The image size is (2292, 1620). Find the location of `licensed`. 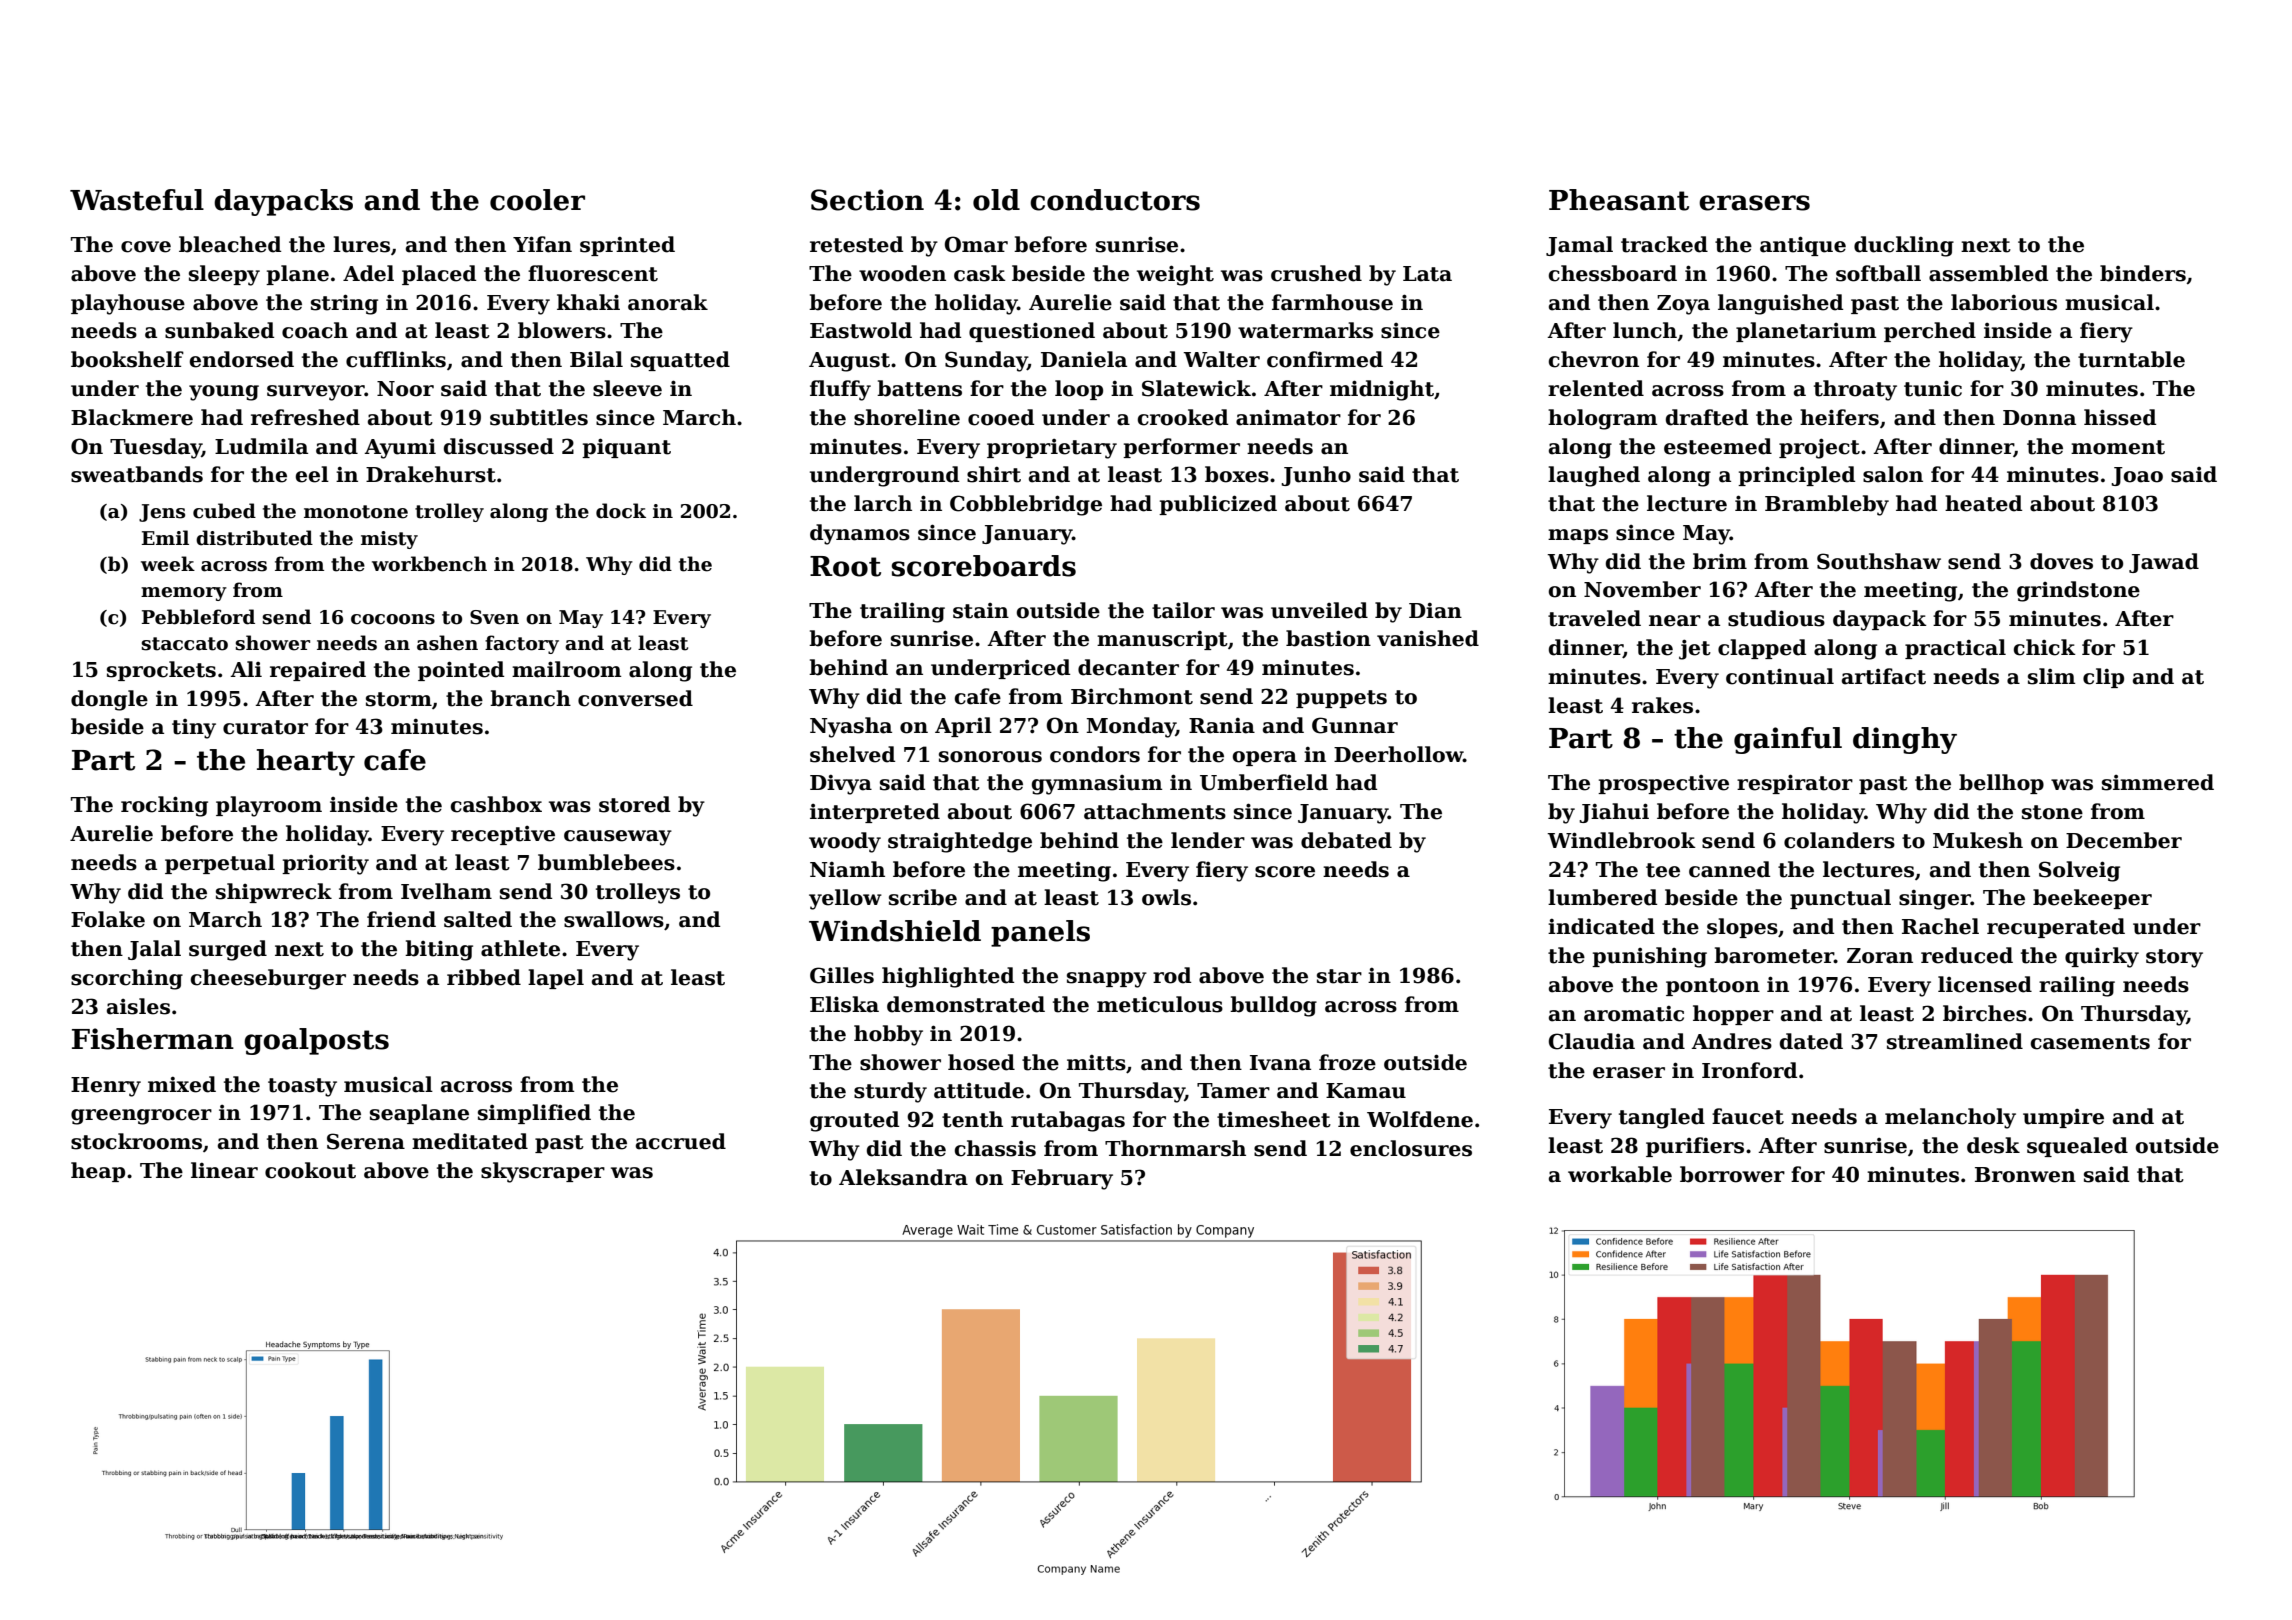

licensed is located at coordinates (1985, 984).
